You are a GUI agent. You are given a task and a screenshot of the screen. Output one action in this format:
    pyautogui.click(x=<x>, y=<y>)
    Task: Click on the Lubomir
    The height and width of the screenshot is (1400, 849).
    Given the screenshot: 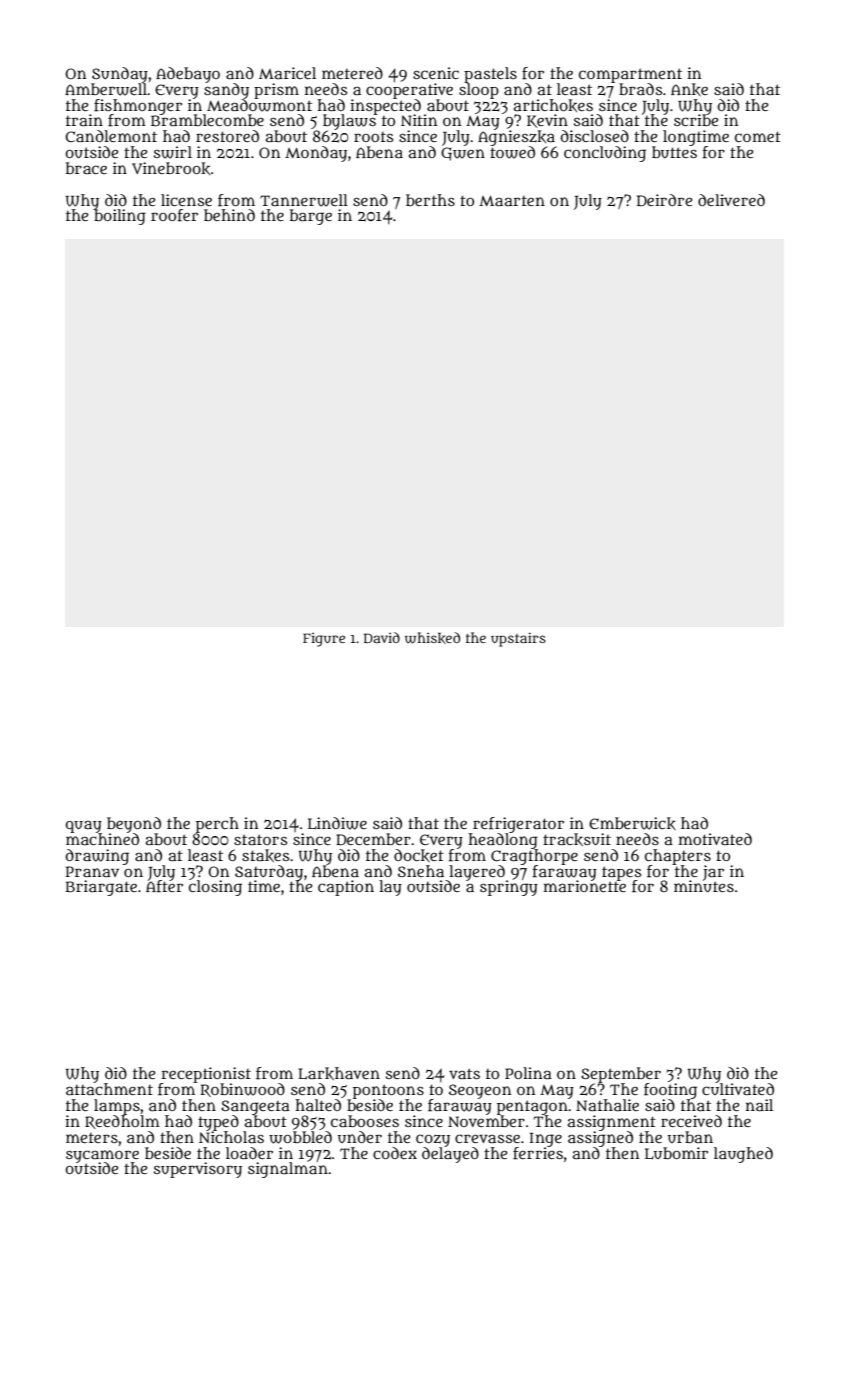 What is the action you would take?
    pyautogui.click(x=676, y=1153)
